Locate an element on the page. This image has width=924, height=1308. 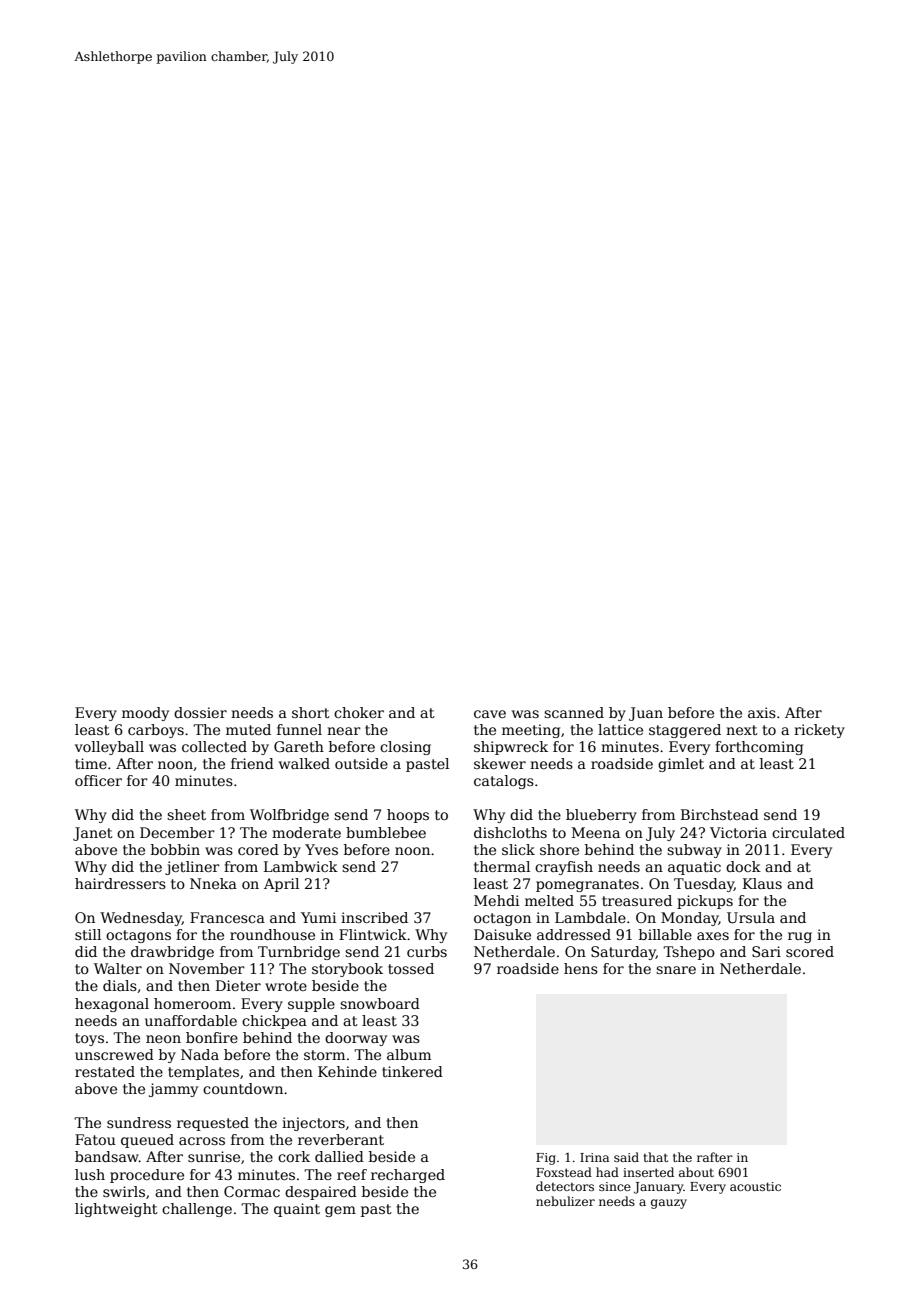
challenge is located at coordinates (197, 1210).
